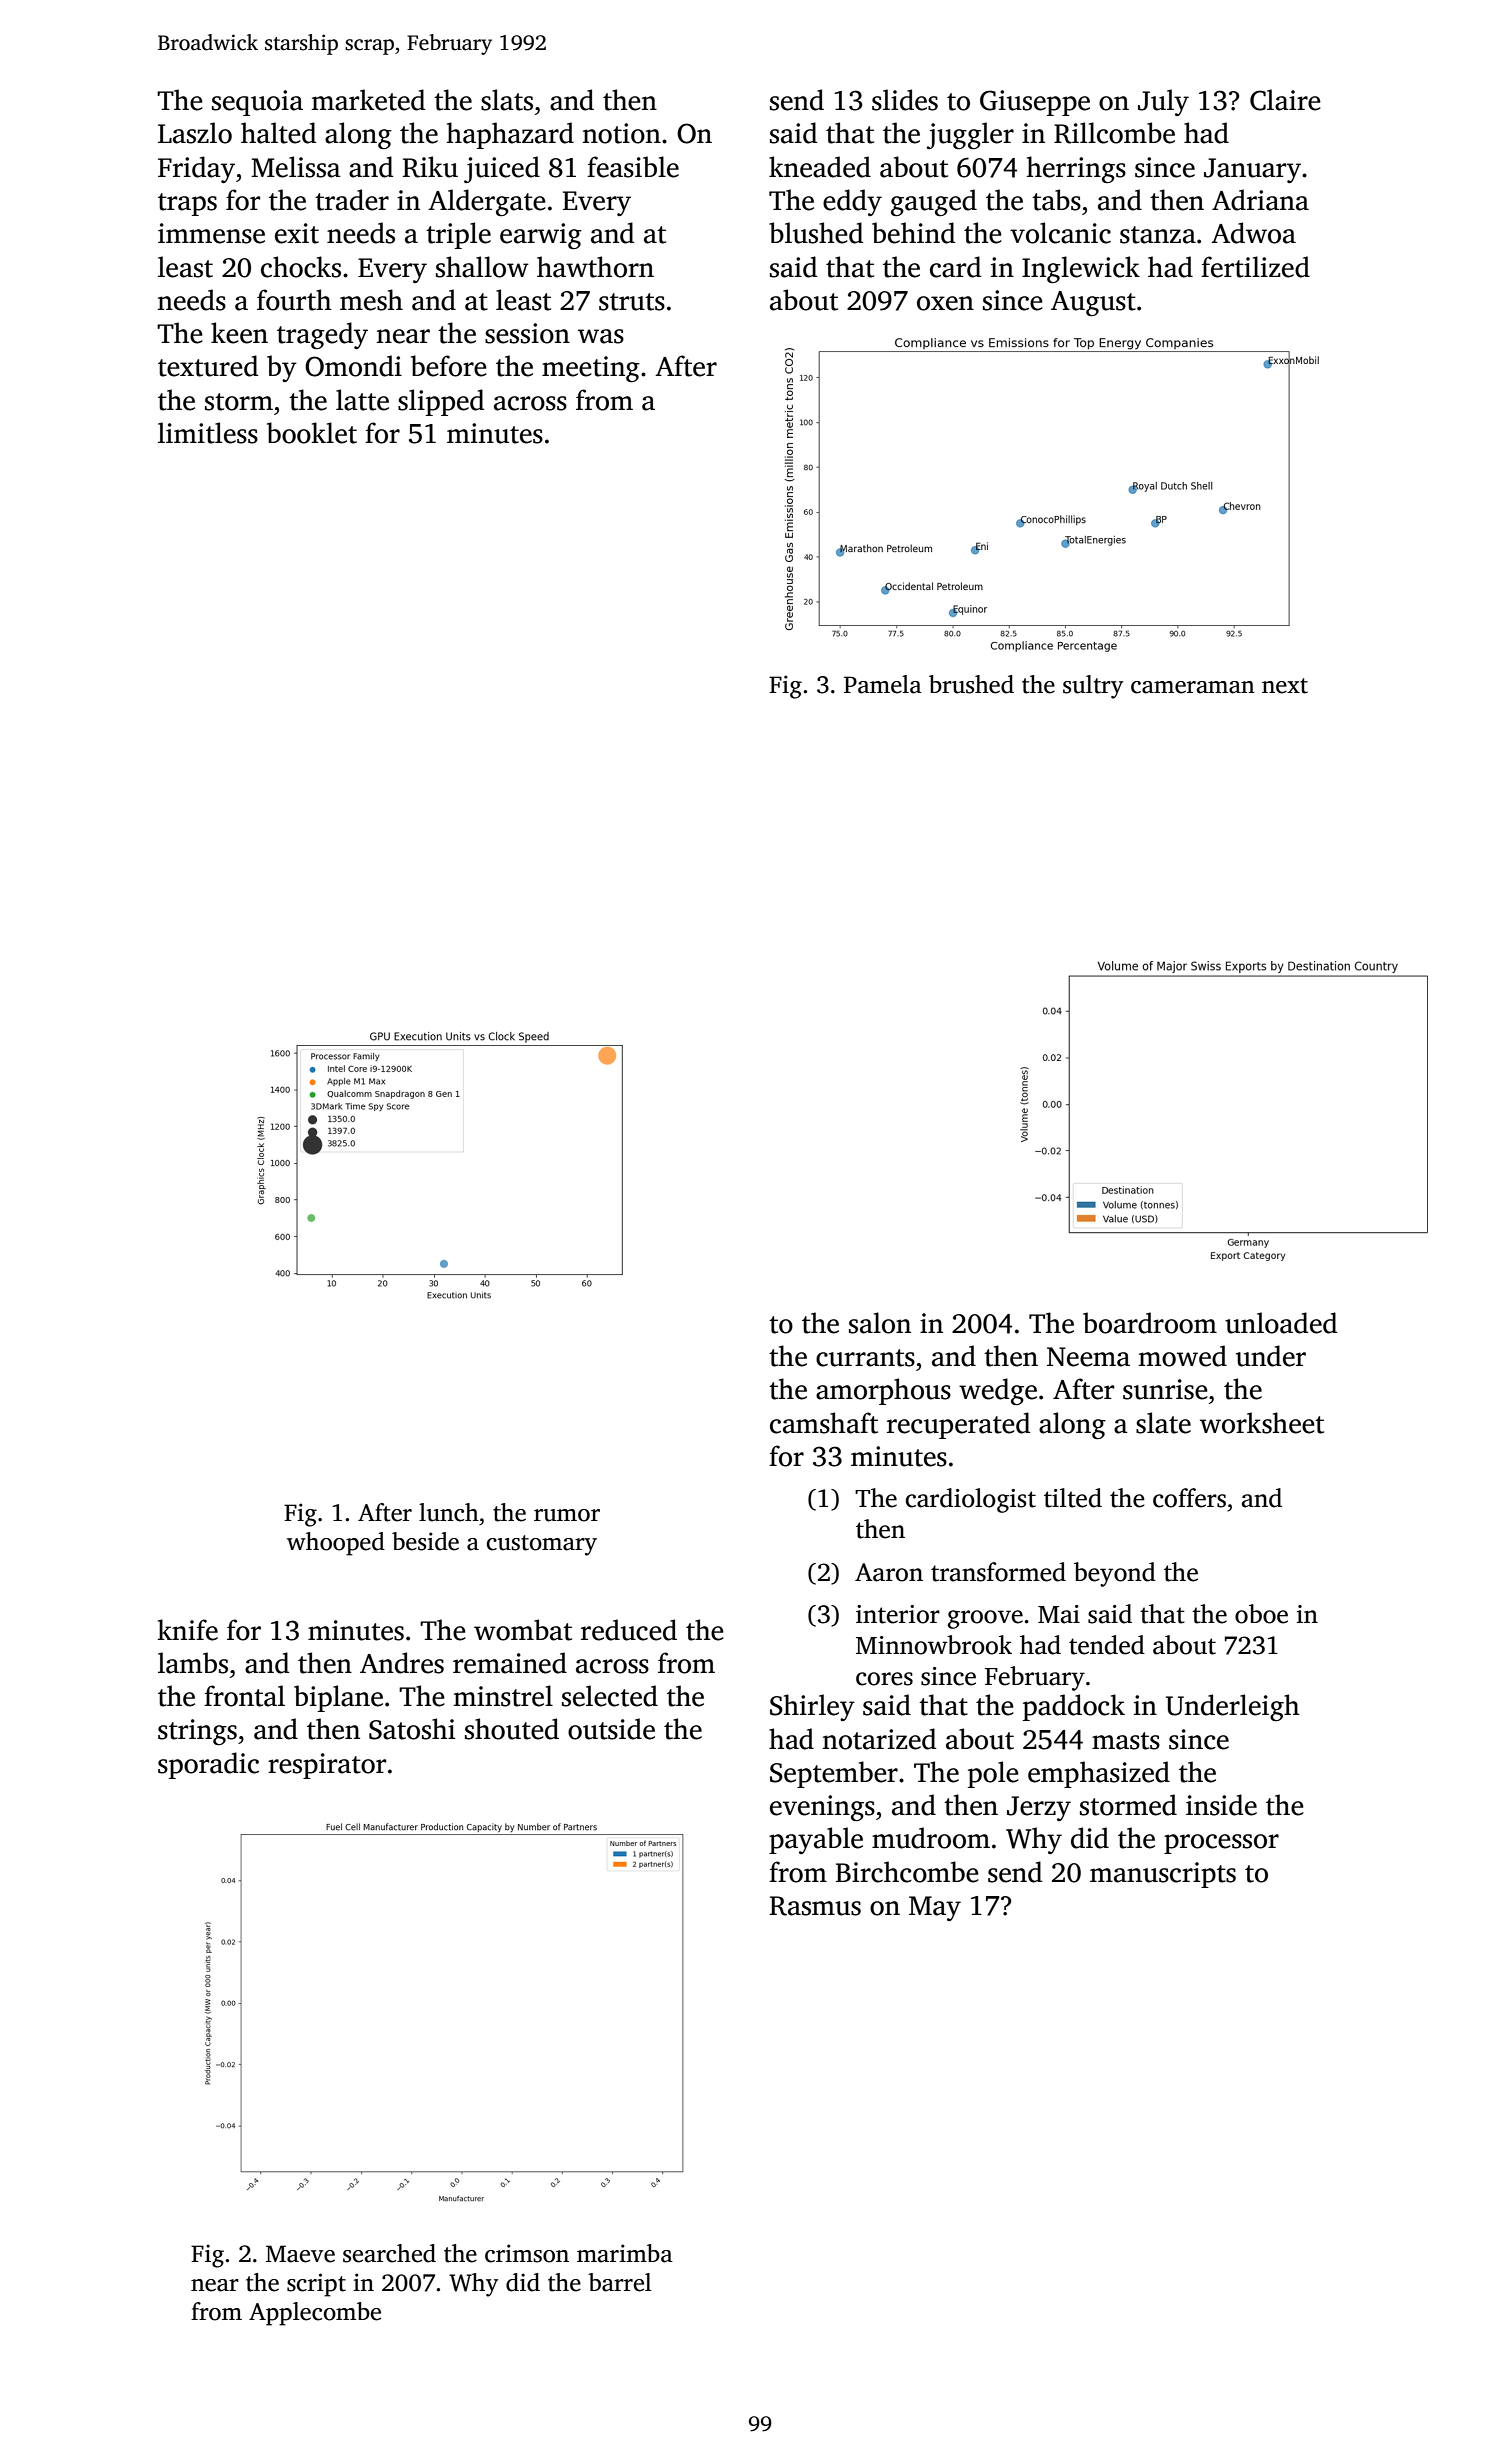 This image has width=1496, height=2464. I want to click on Maeve, so click(300, 2254).
